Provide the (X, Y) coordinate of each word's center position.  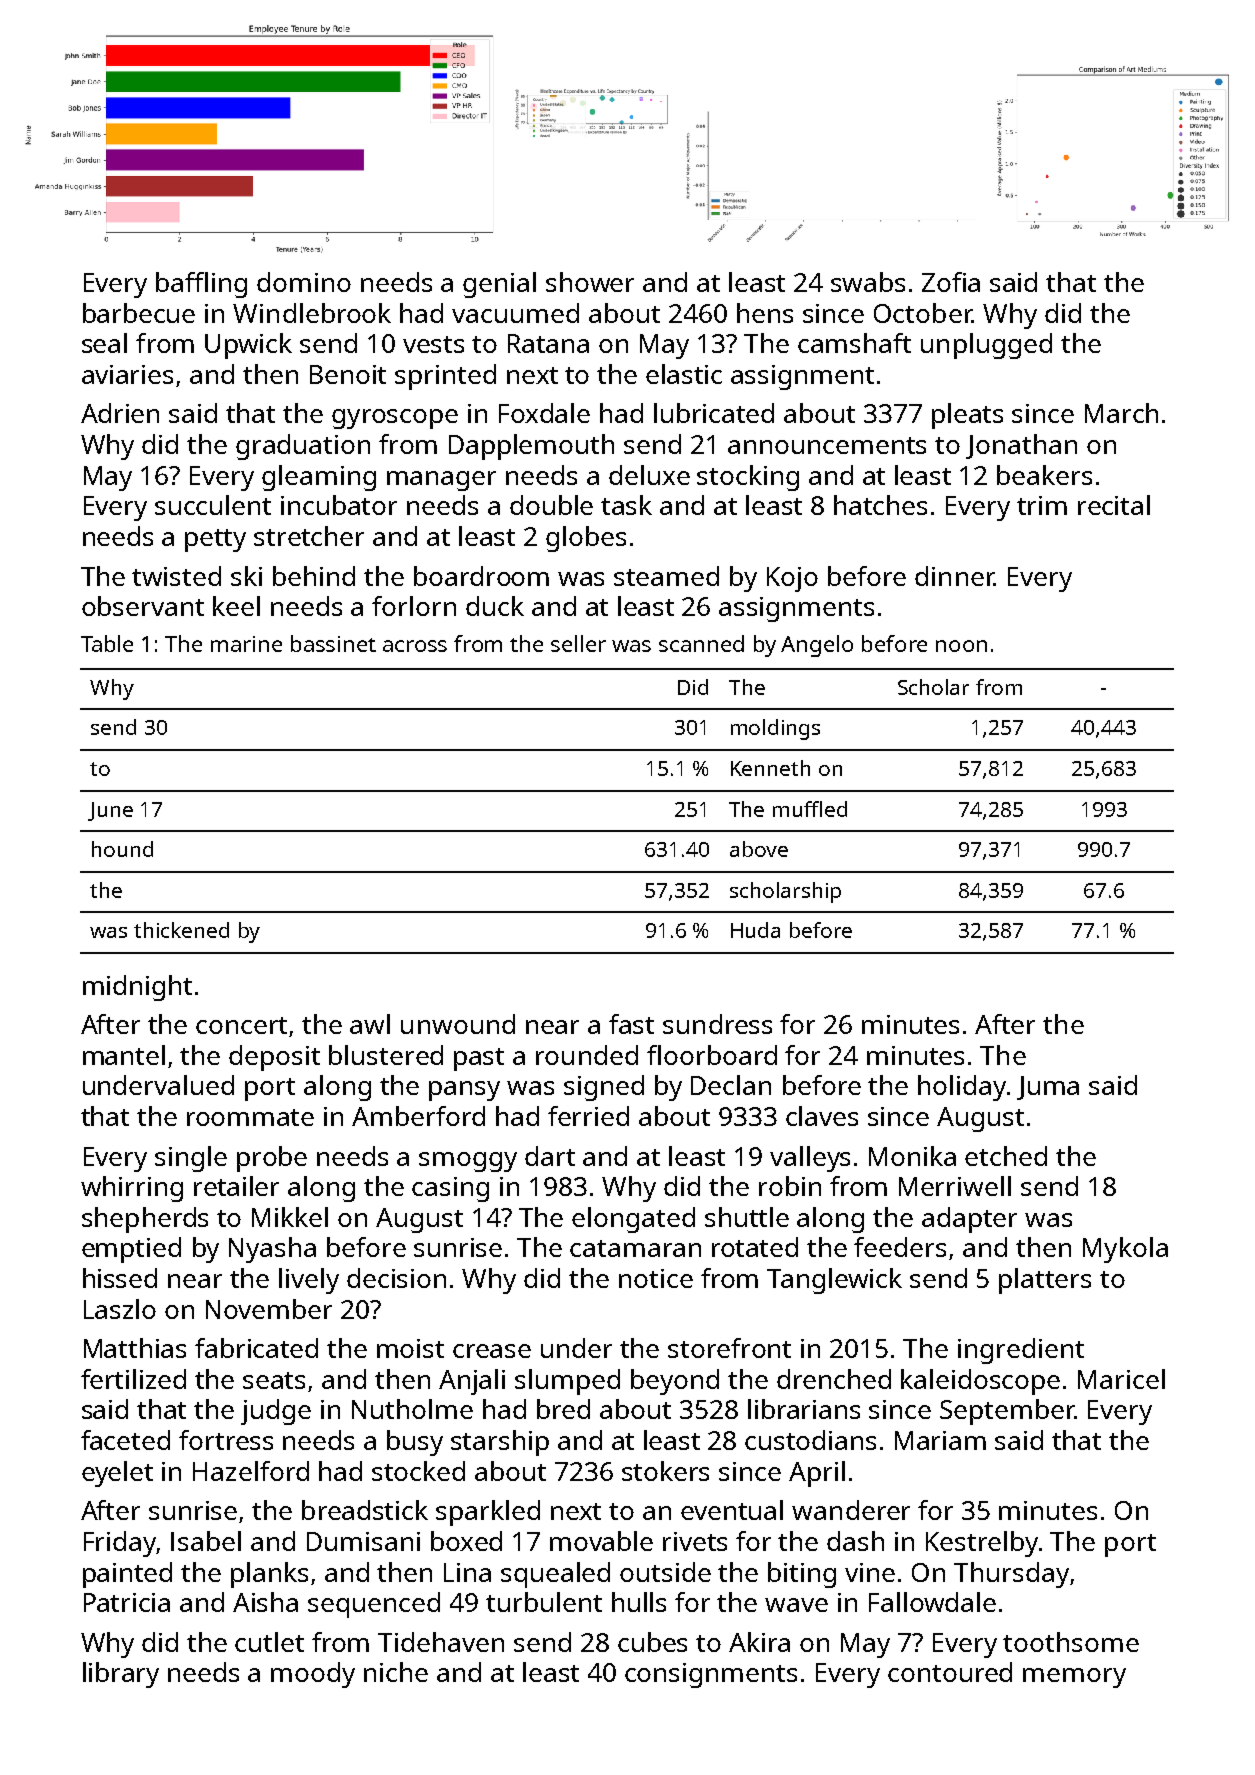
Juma (1048, 1088)
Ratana (548, 343)
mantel (124, 1055)
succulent (213, 505)
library (121, 1675)
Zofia (951, 282)
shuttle (747, 1217)
